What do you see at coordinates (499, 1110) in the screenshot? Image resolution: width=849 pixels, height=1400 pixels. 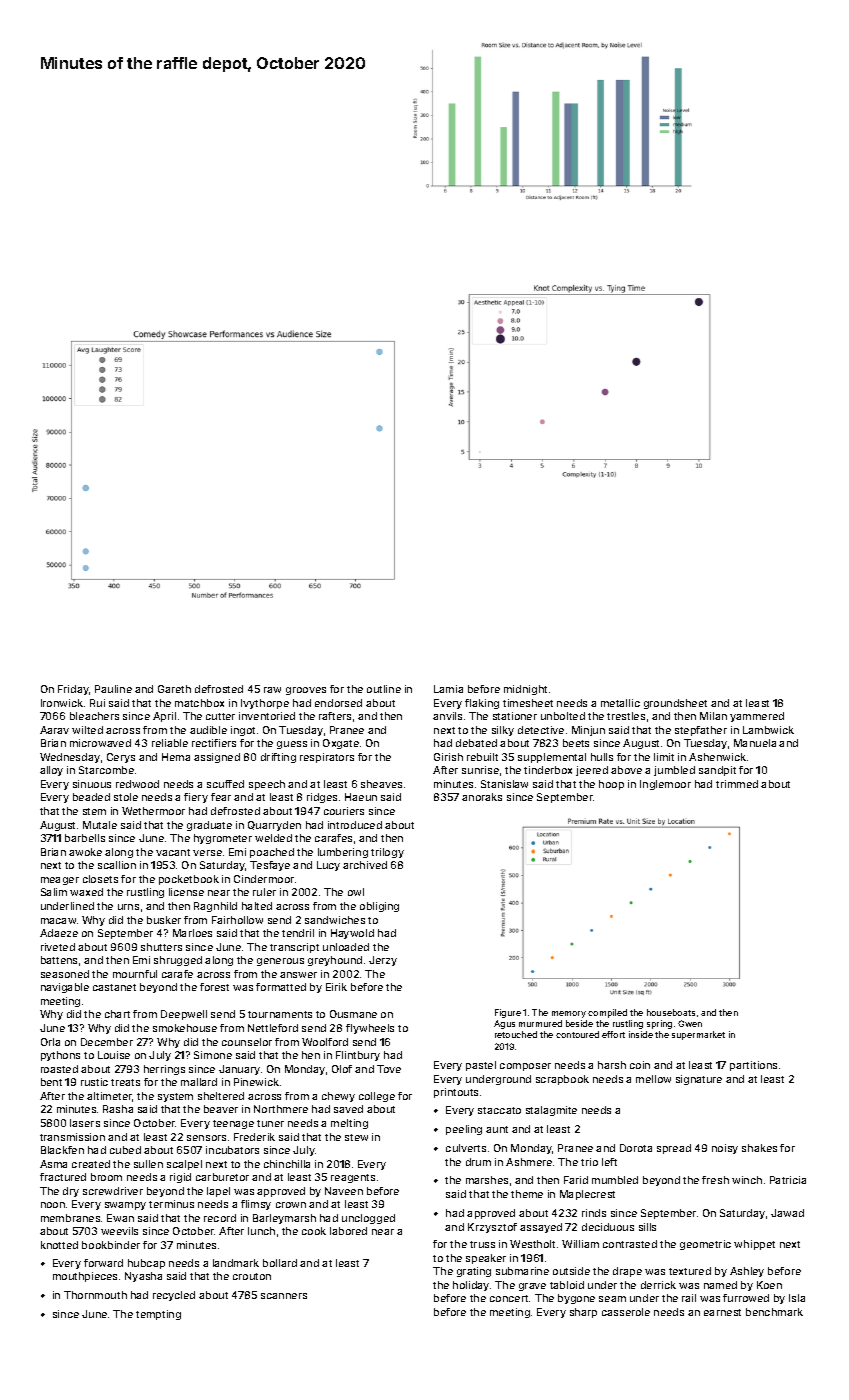 I see `staccato` at bounding box center [499, 1110].
